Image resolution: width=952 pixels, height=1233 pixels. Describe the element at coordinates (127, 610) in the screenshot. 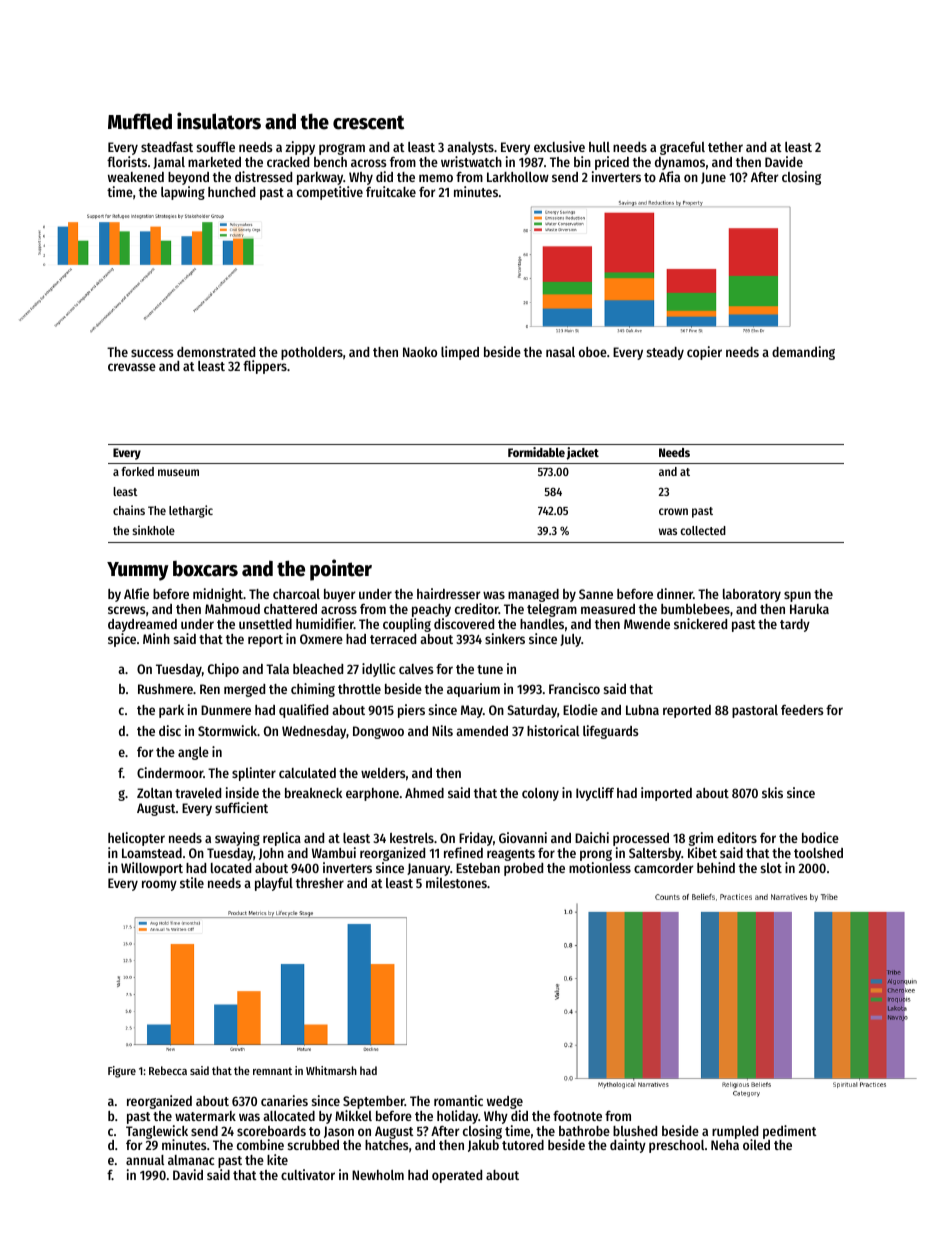

I see `screws` at that location.
